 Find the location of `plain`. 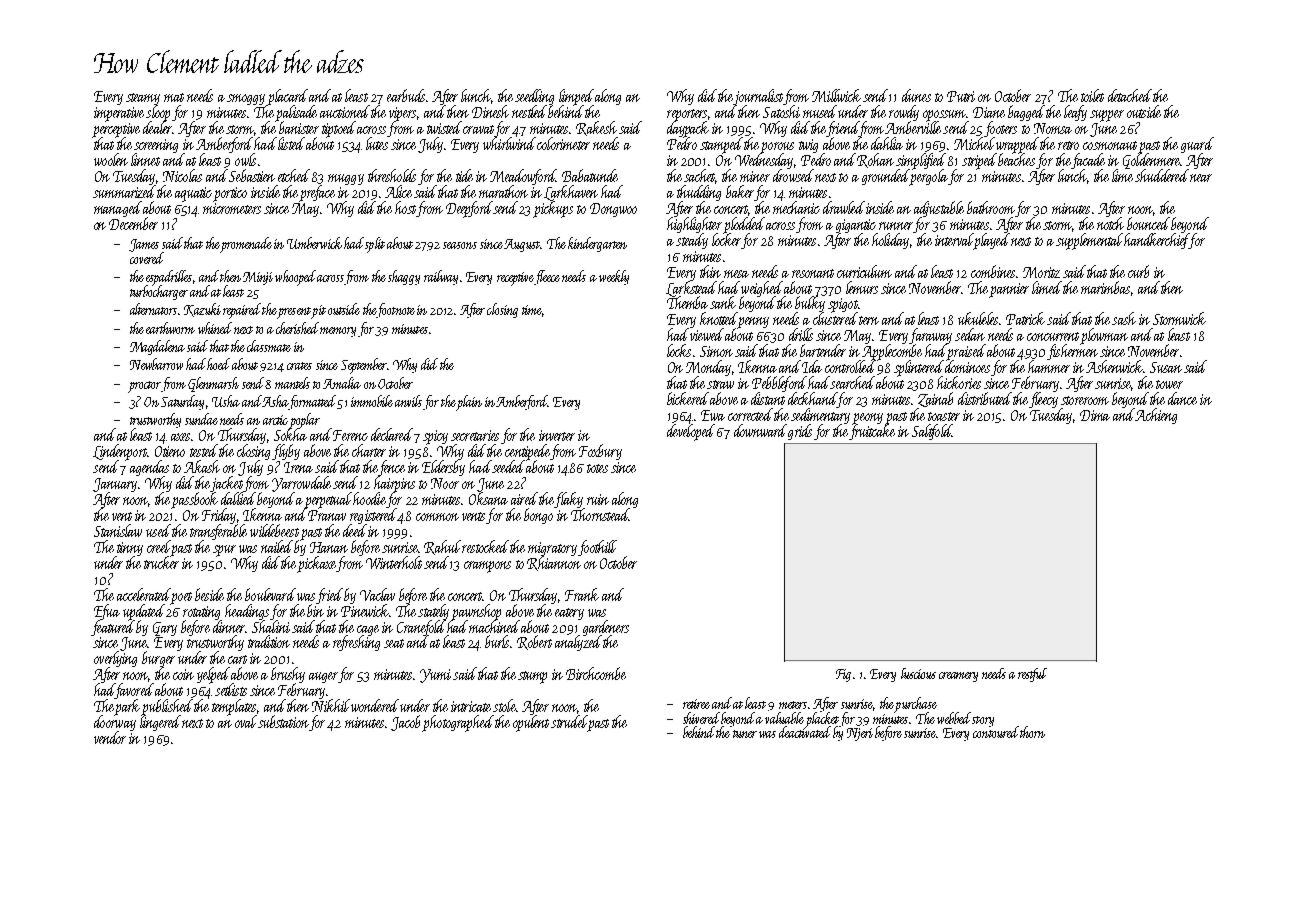

plain is located at coordinates (469, 403).
